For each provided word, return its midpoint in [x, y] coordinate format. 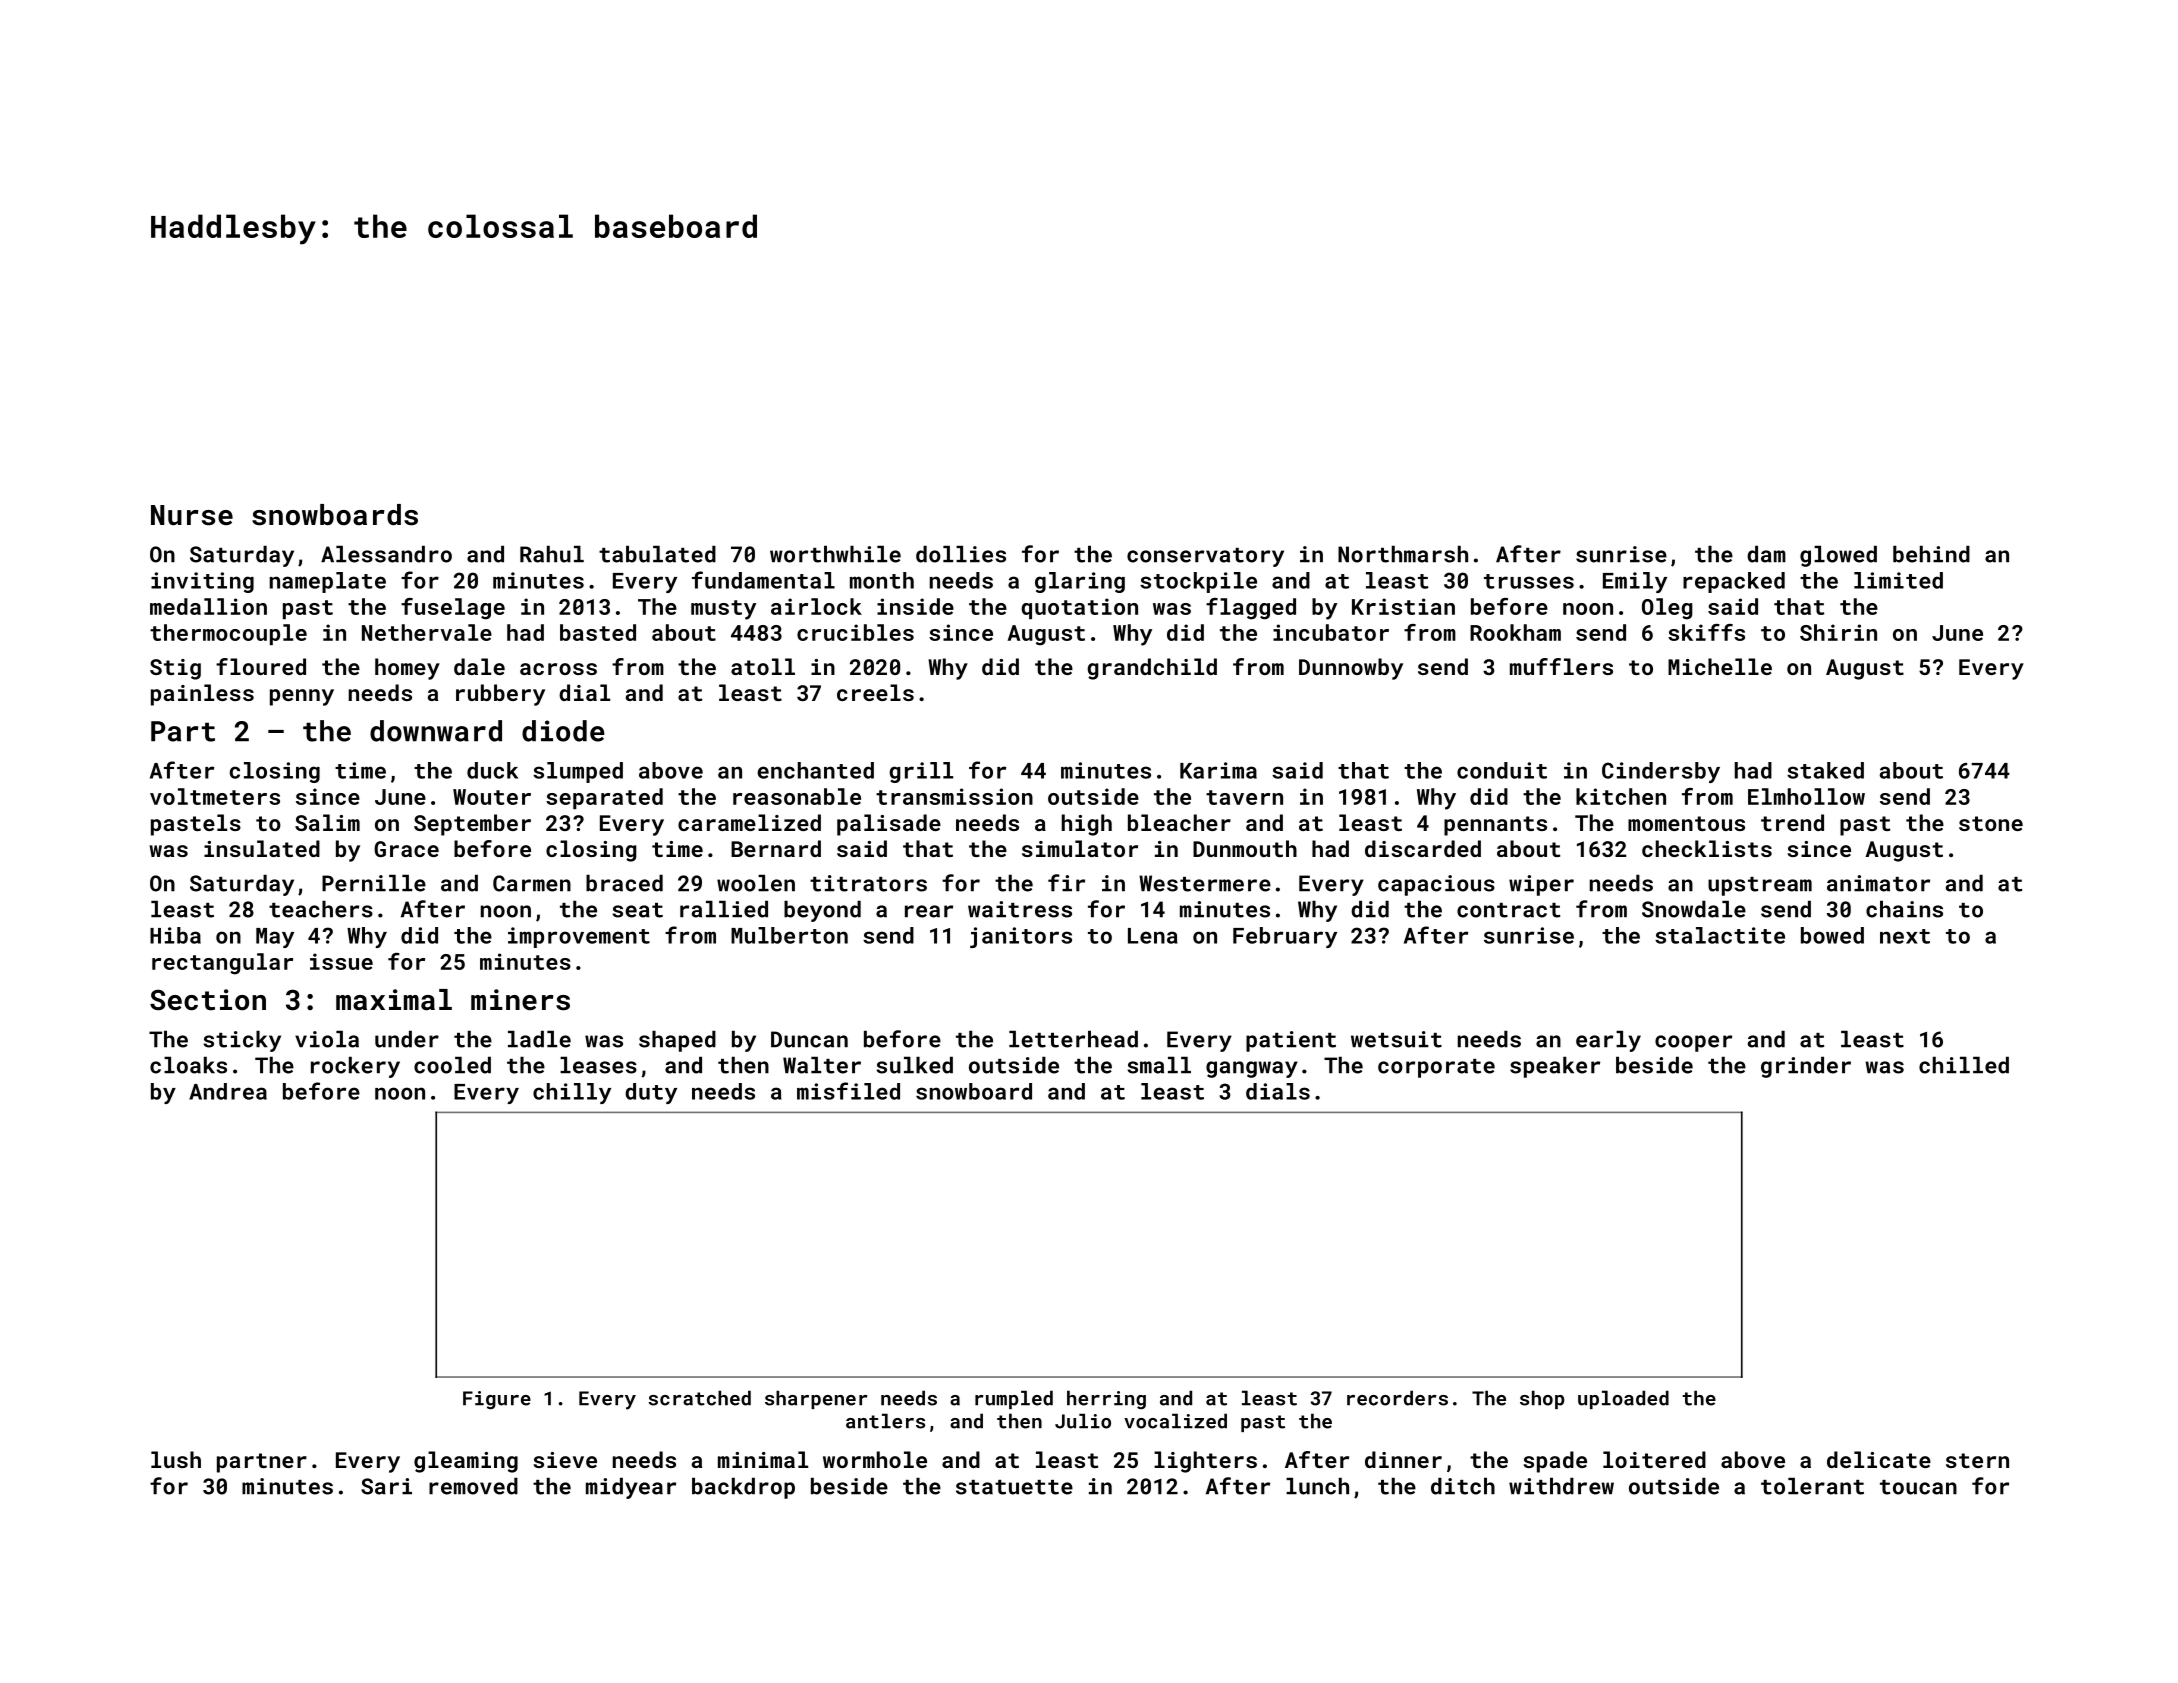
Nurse [192, 515]
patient [1291, 1041]
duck [492, 770]
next [1905, 936]
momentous [1686, 823]
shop [1542, 1399]
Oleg [1667, 609]
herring [1106, 1399]
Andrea [228, 1091]
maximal [394, 1000]
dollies [961, 554]
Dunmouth [1245, 848]
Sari [386, 1486]
